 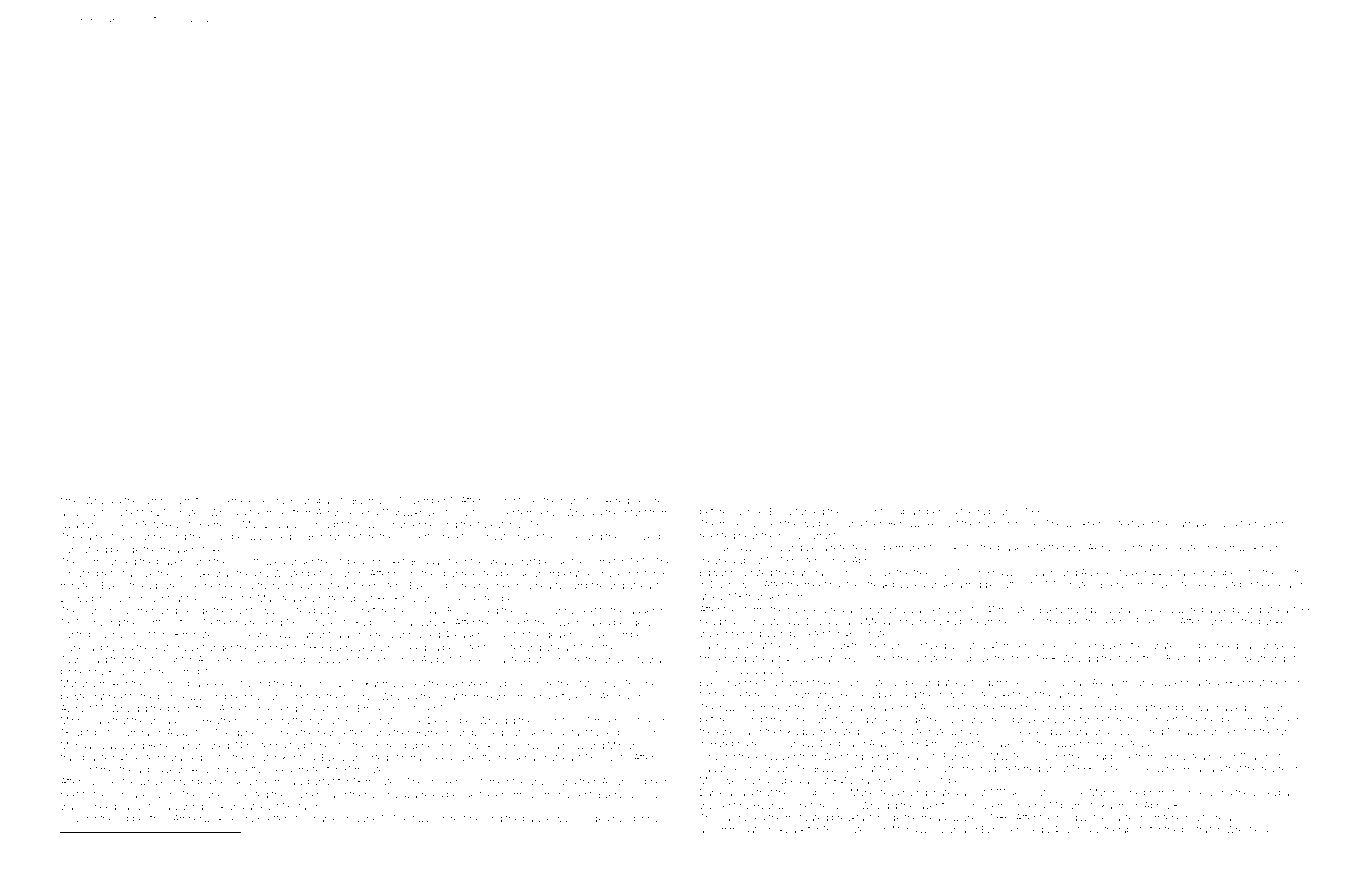 I want to click on Wrenford, so click(x=843, y=756).
